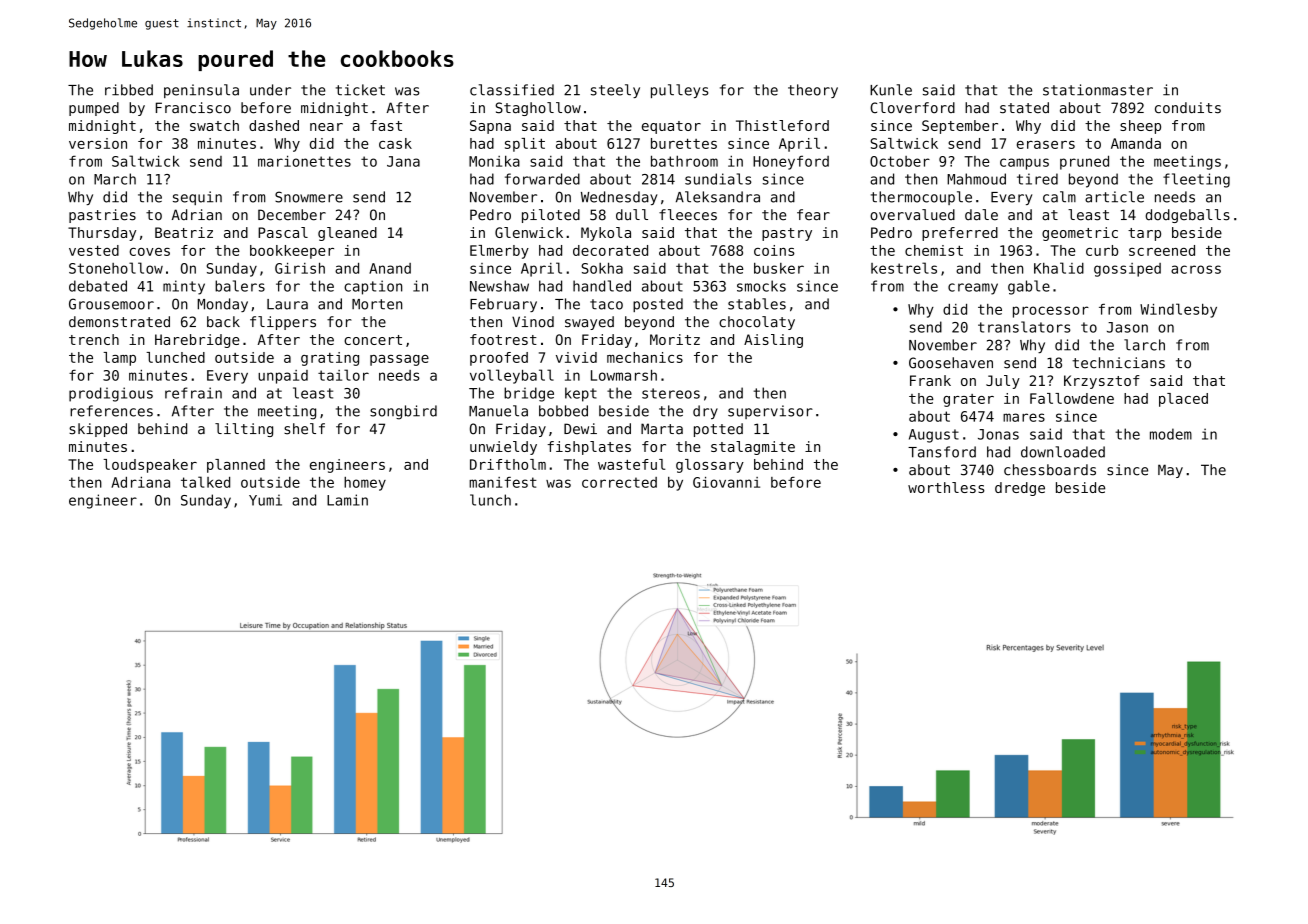  What do you see at coordinates (283, 377) in the document?
I see `unpaid` at bounding box center [283, 377].
